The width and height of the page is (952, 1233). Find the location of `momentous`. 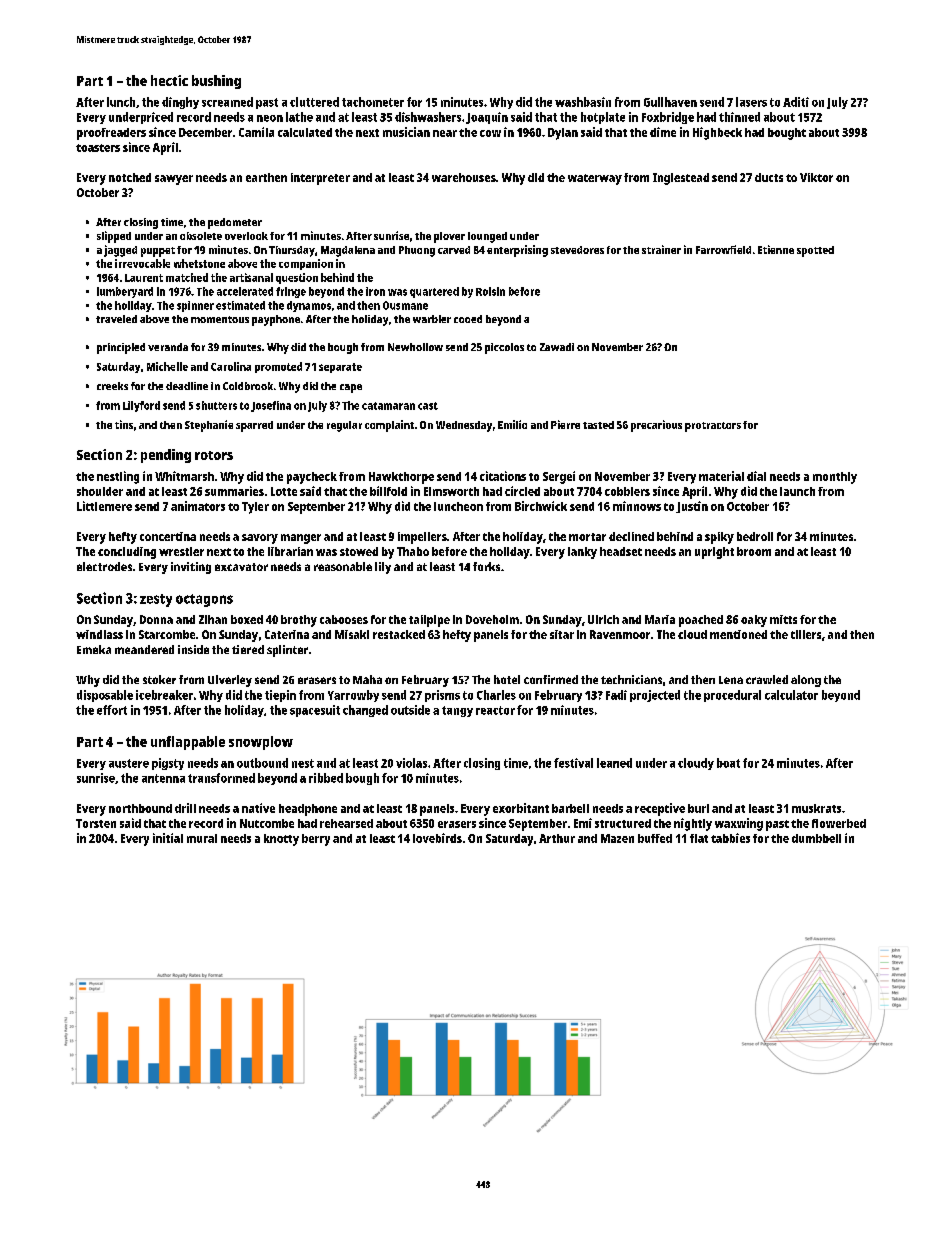

momentous is located at coordinates (220, 319).
